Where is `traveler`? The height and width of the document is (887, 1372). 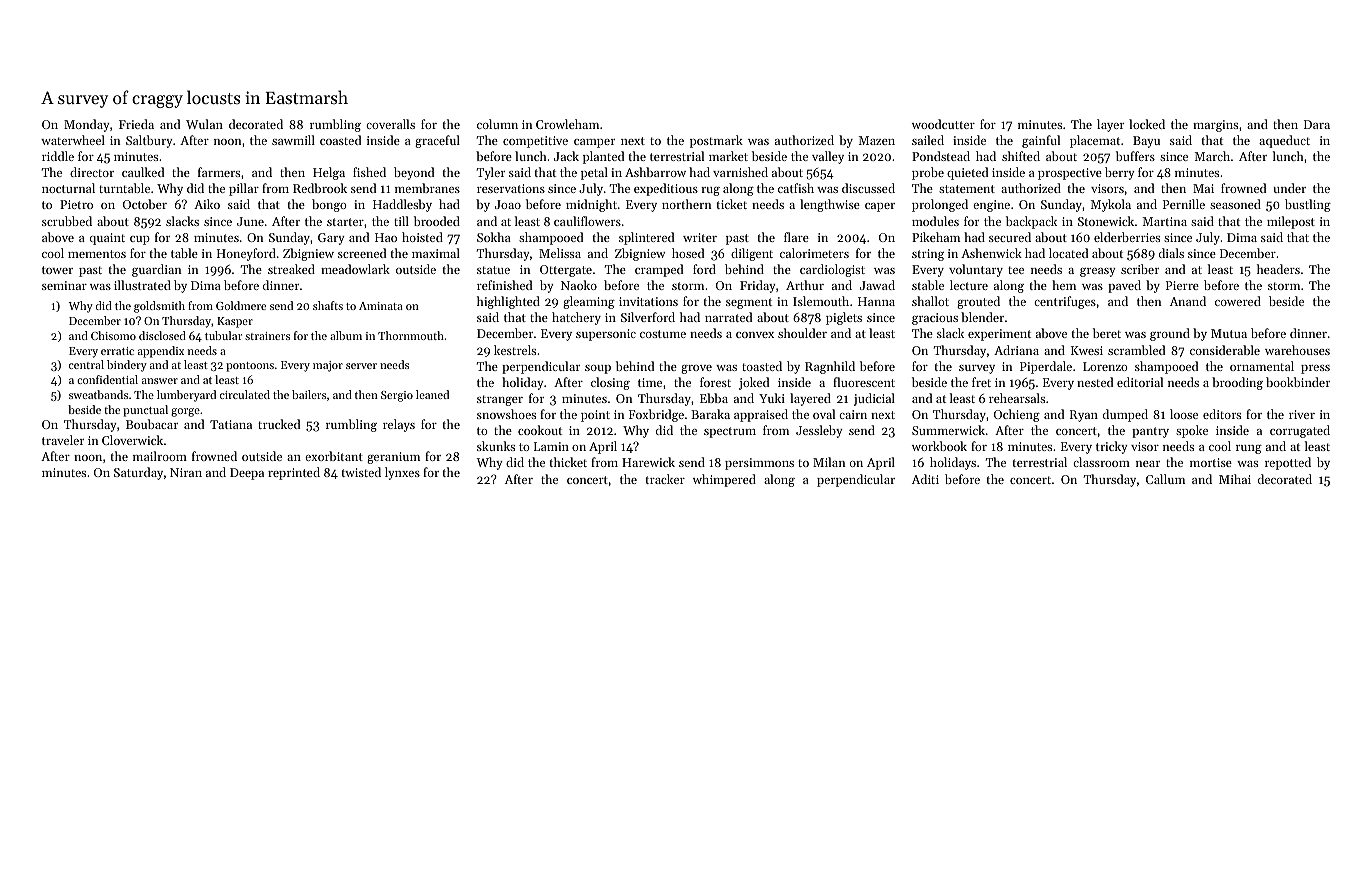
traveler is located at coordinates (63, 440).
